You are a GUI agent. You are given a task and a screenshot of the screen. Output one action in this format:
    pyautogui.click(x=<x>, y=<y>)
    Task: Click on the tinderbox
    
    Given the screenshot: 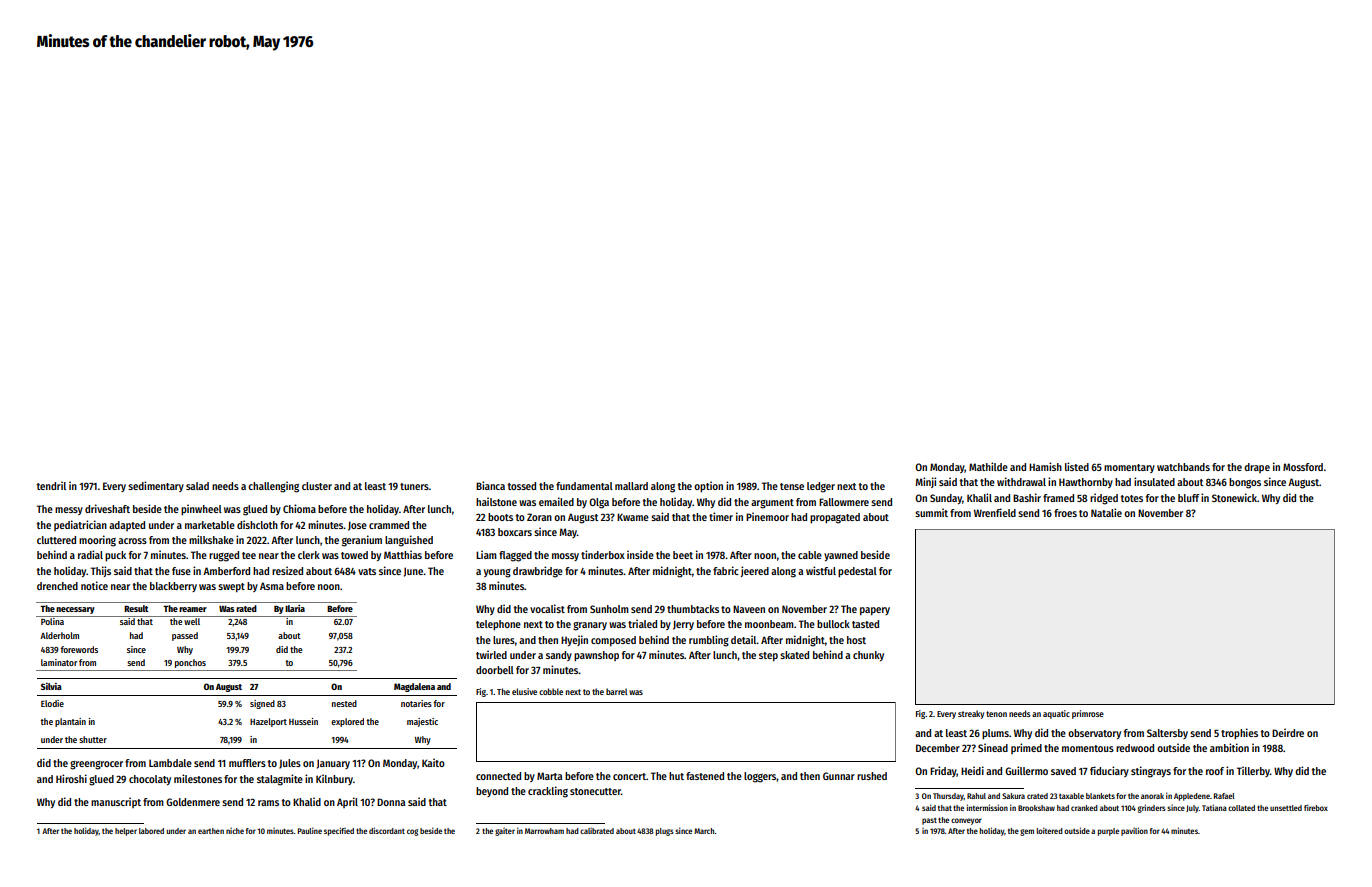 What is the action you would take?
    pyautogui.click(x=603, y=554)
